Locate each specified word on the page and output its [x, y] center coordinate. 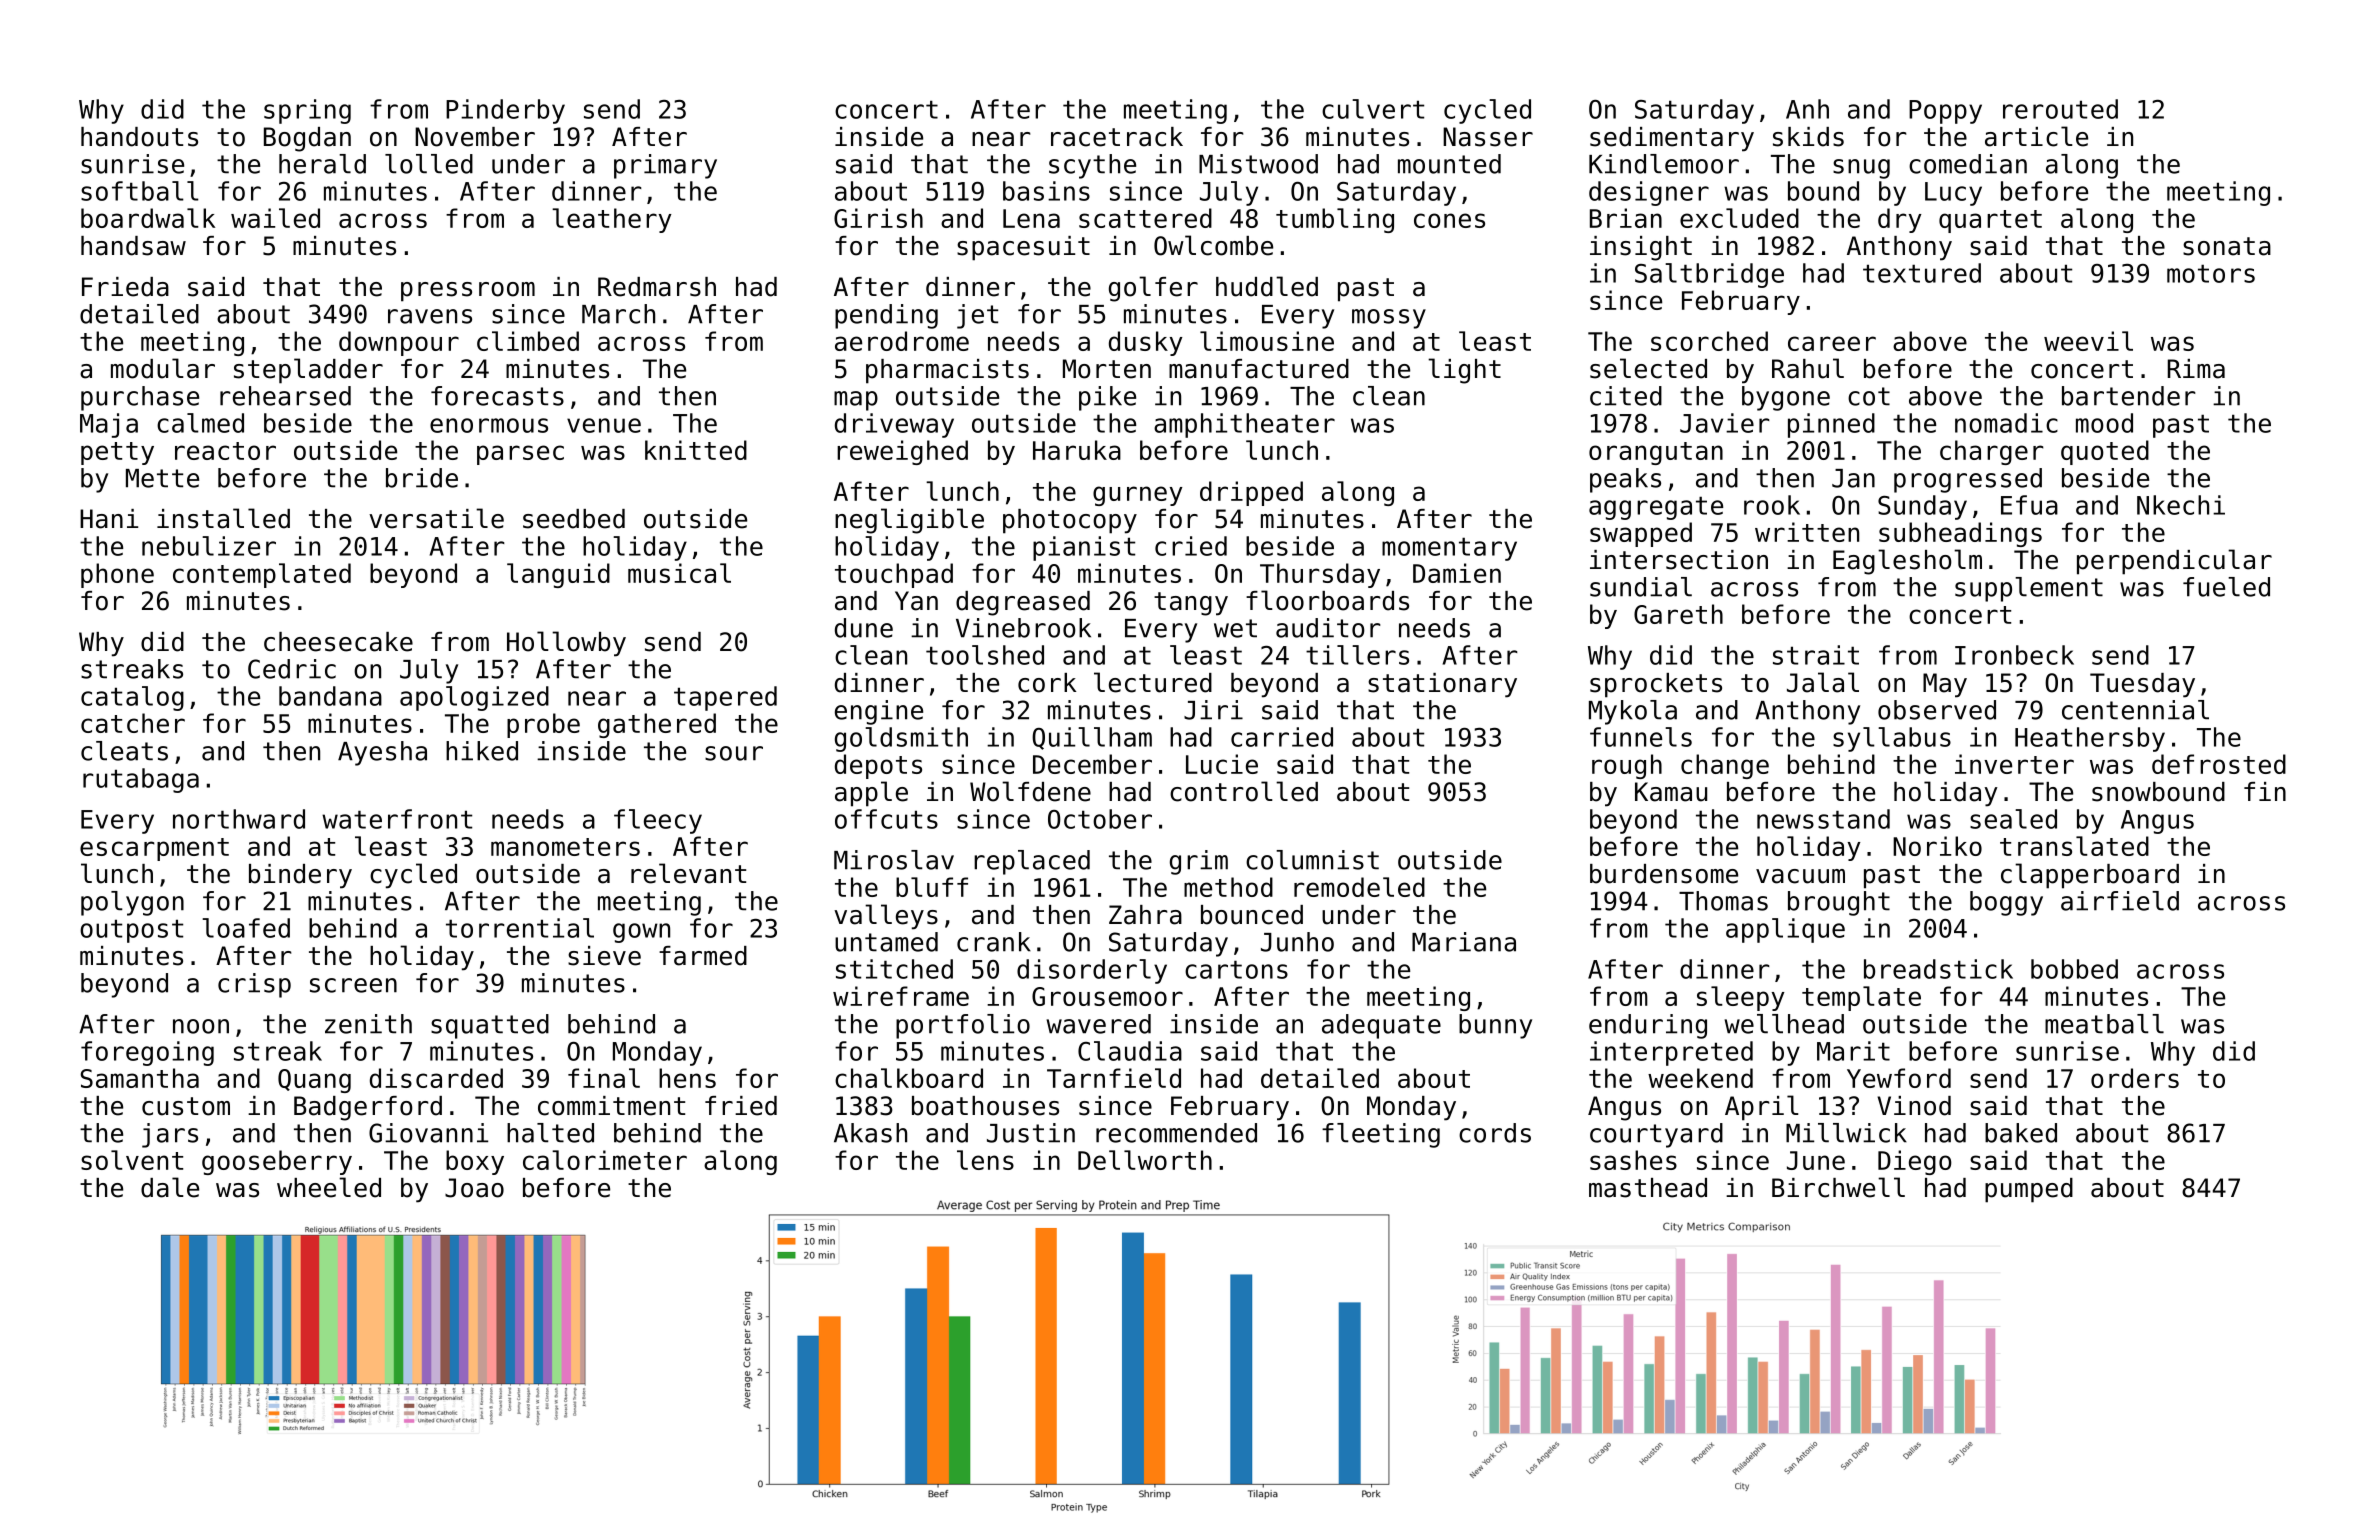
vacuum [1800, 876]
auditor [1328, 628]
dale [170, 1187]
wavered [1098, 1024]
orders [2135, 1078]
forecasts [497, 396]
